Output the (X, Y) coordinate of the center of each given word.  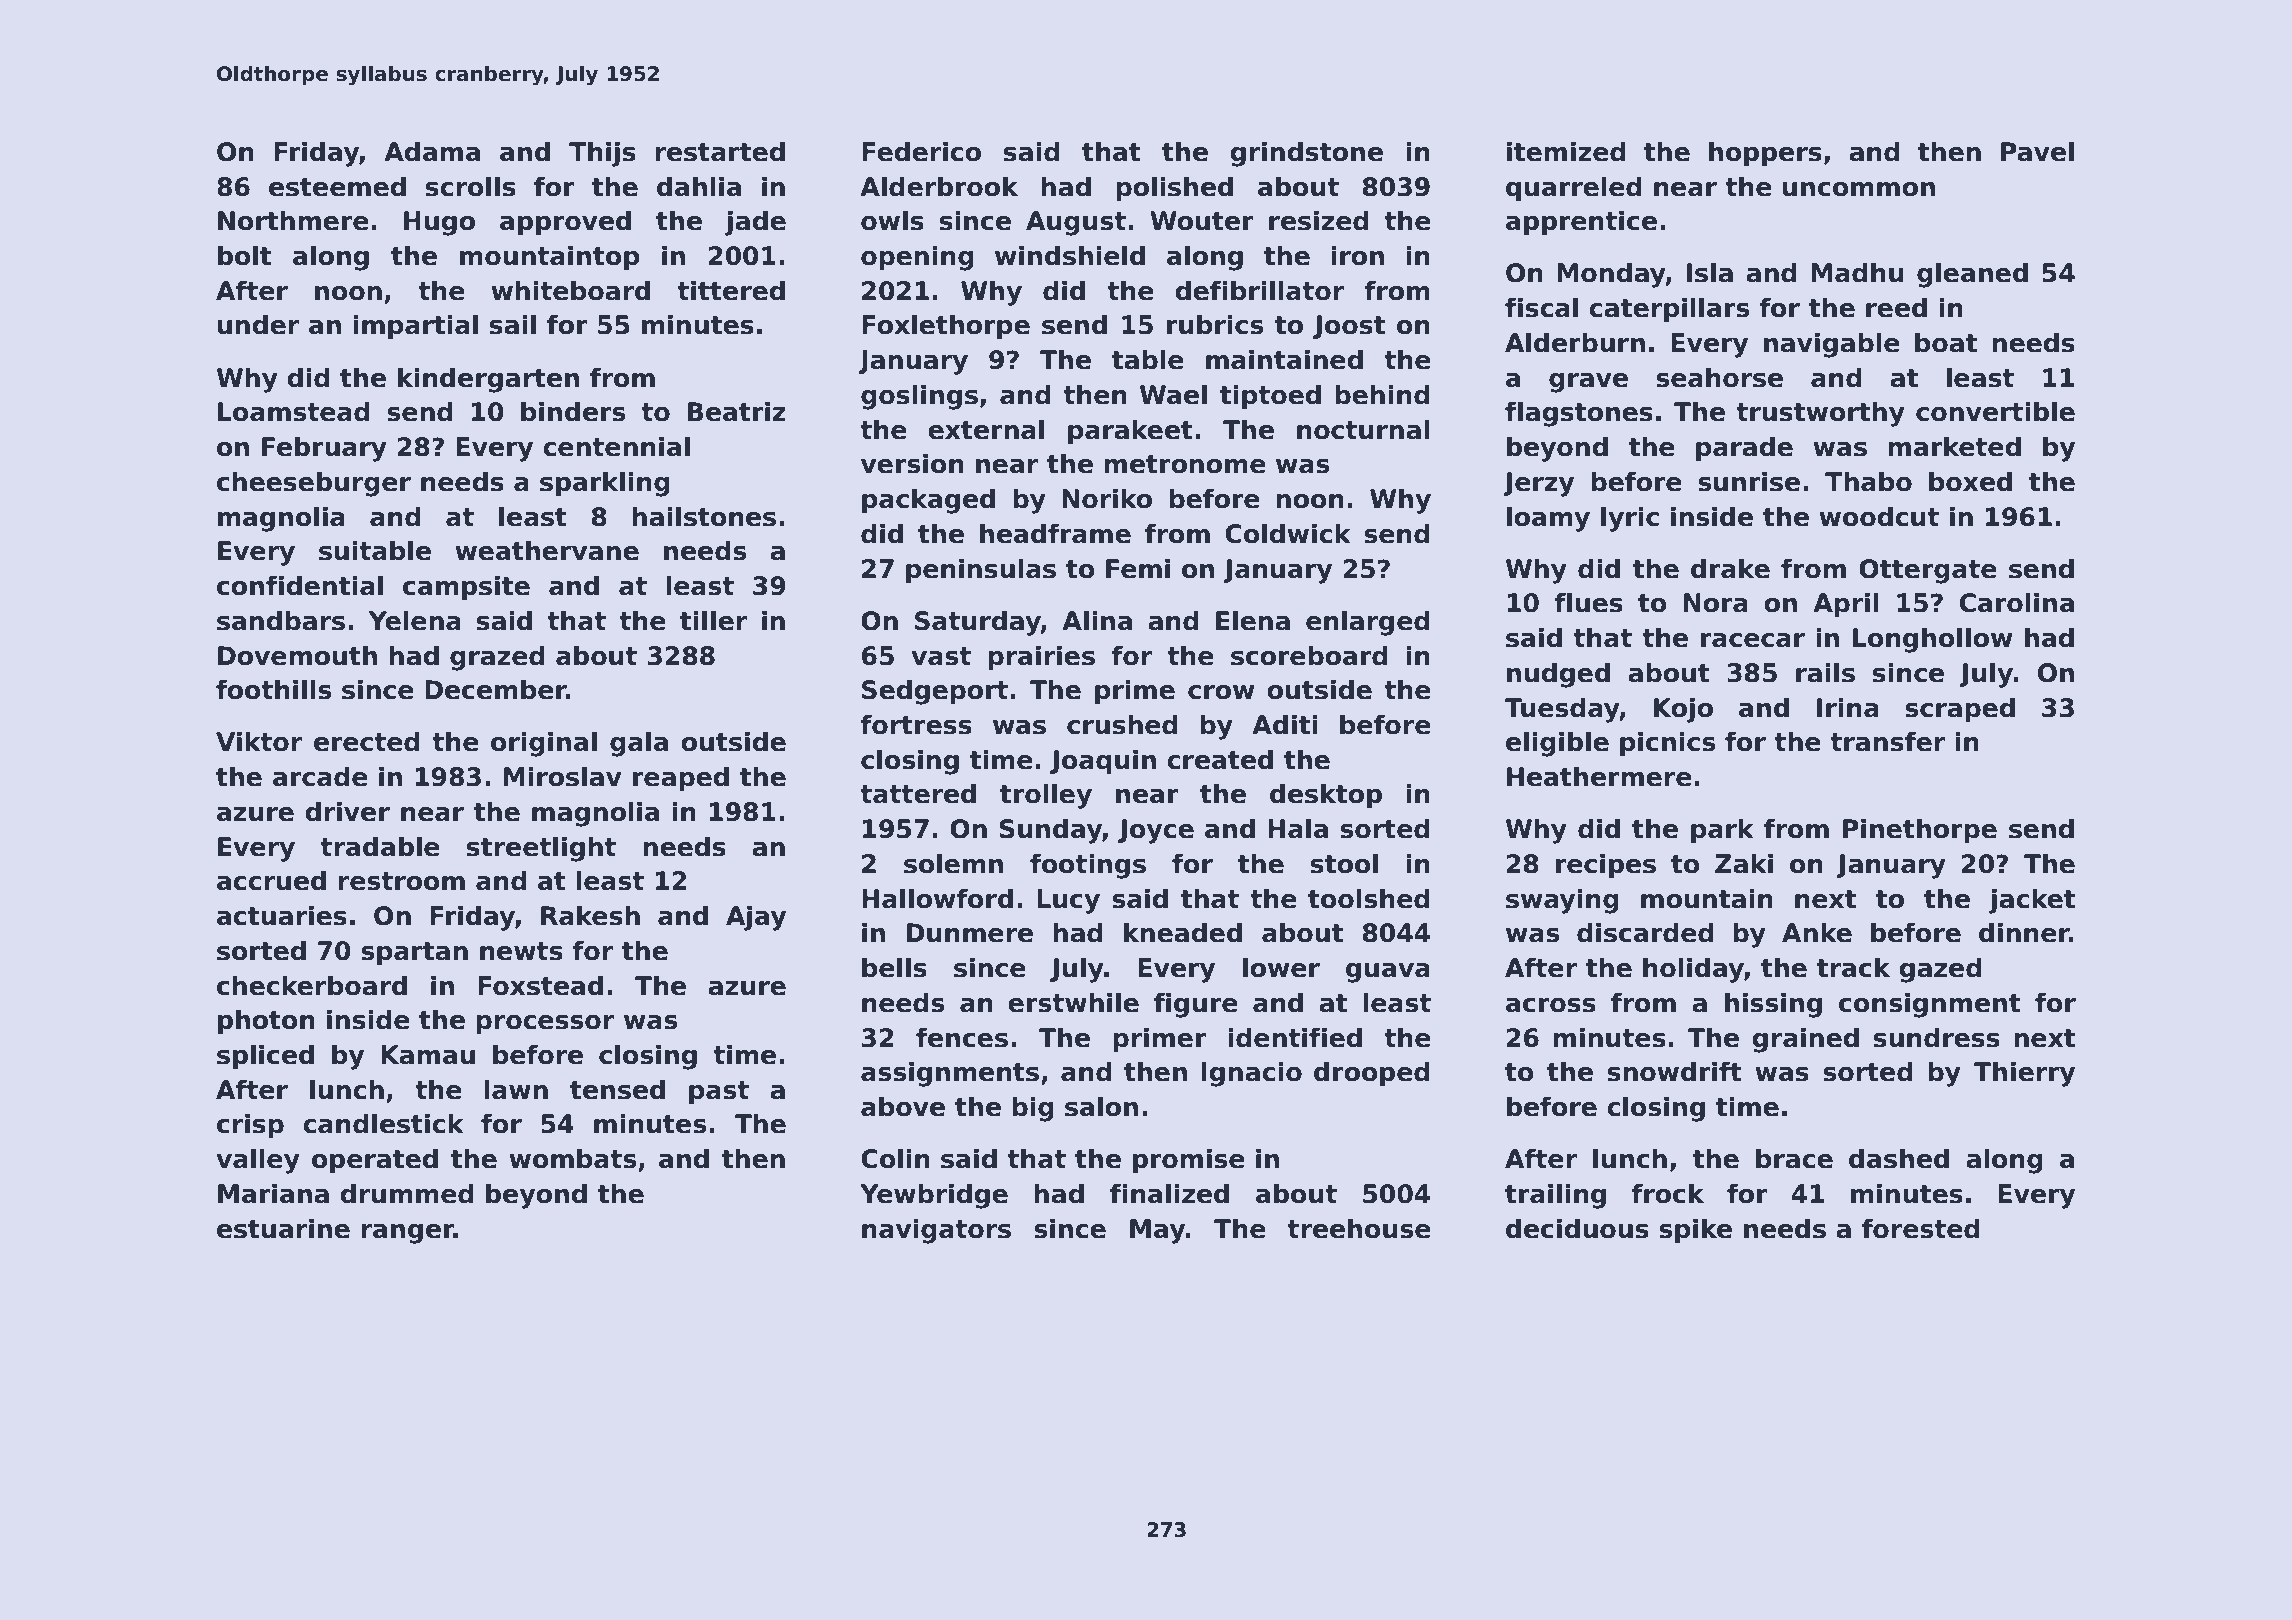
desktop (1326, 795)
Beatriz (737, 411)
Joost (1349, 327)
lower (1281, 967)
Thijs (602, 154)
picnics (1667, 743)
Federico (921, 151)
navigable (1832, 345)
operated (375, 1160)
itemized (1566, 151)
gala (639, 744)
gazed (1940, 970)
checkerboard (312, 985)
